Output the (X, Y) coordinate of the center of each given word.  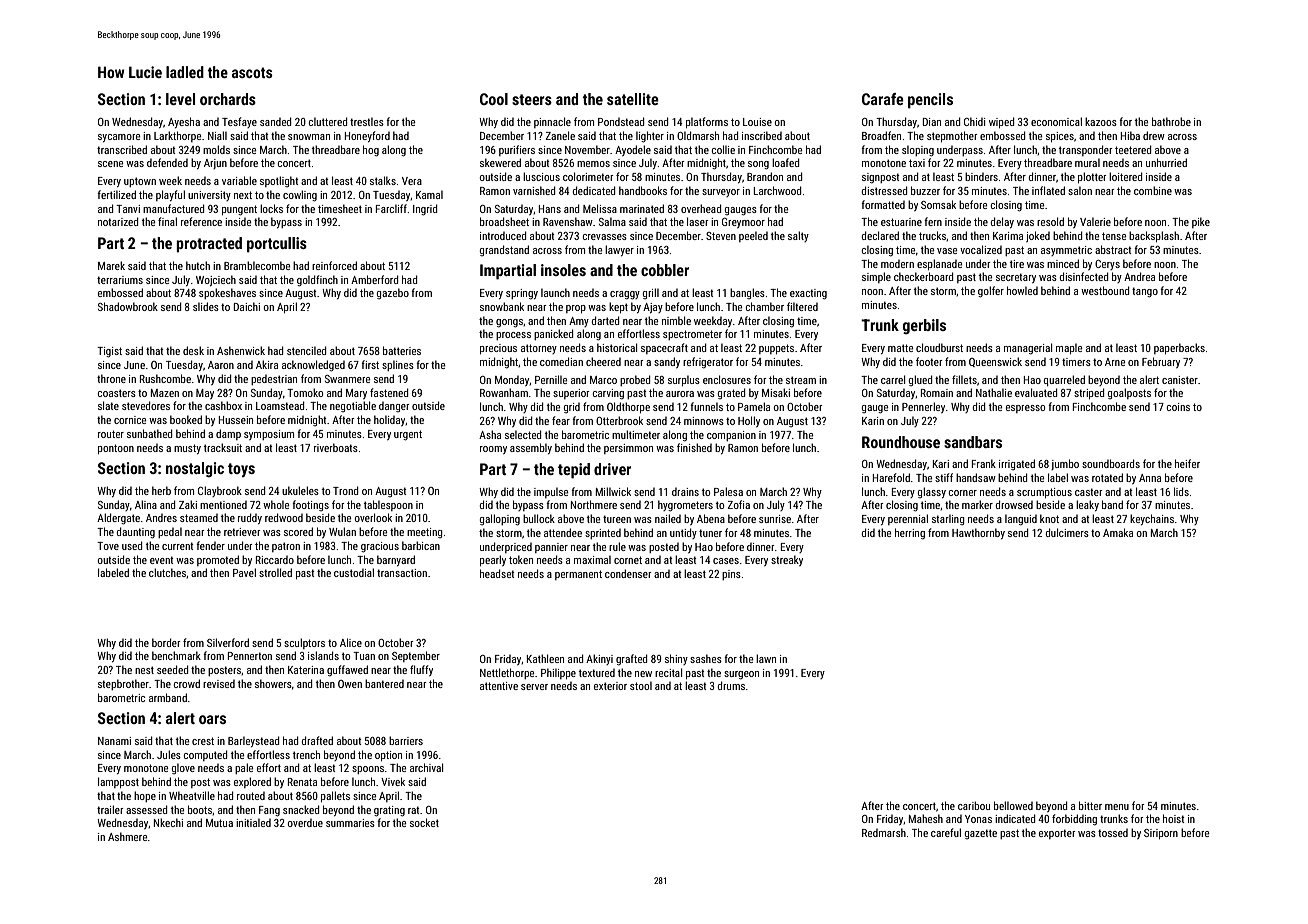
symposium (269, 435)
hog (371, 151)
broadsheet (504, 221)
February (1161, 362)
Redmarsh (884, 832)
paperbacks (1179, 348)
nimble (676, 320)
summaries (350, 823)
